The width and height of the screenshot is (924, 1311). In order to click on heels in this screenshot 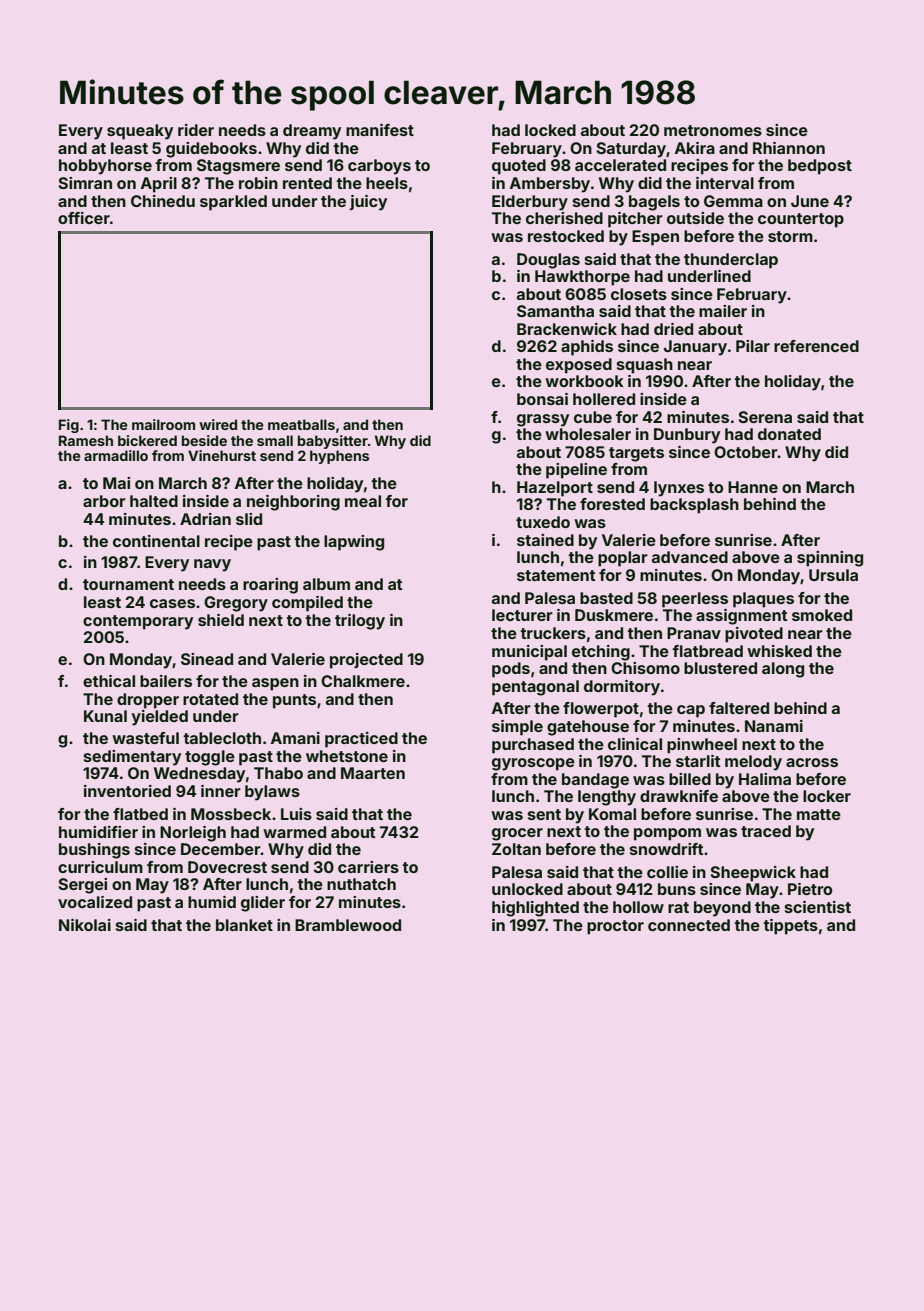, I will do `click(387, 183)`.
